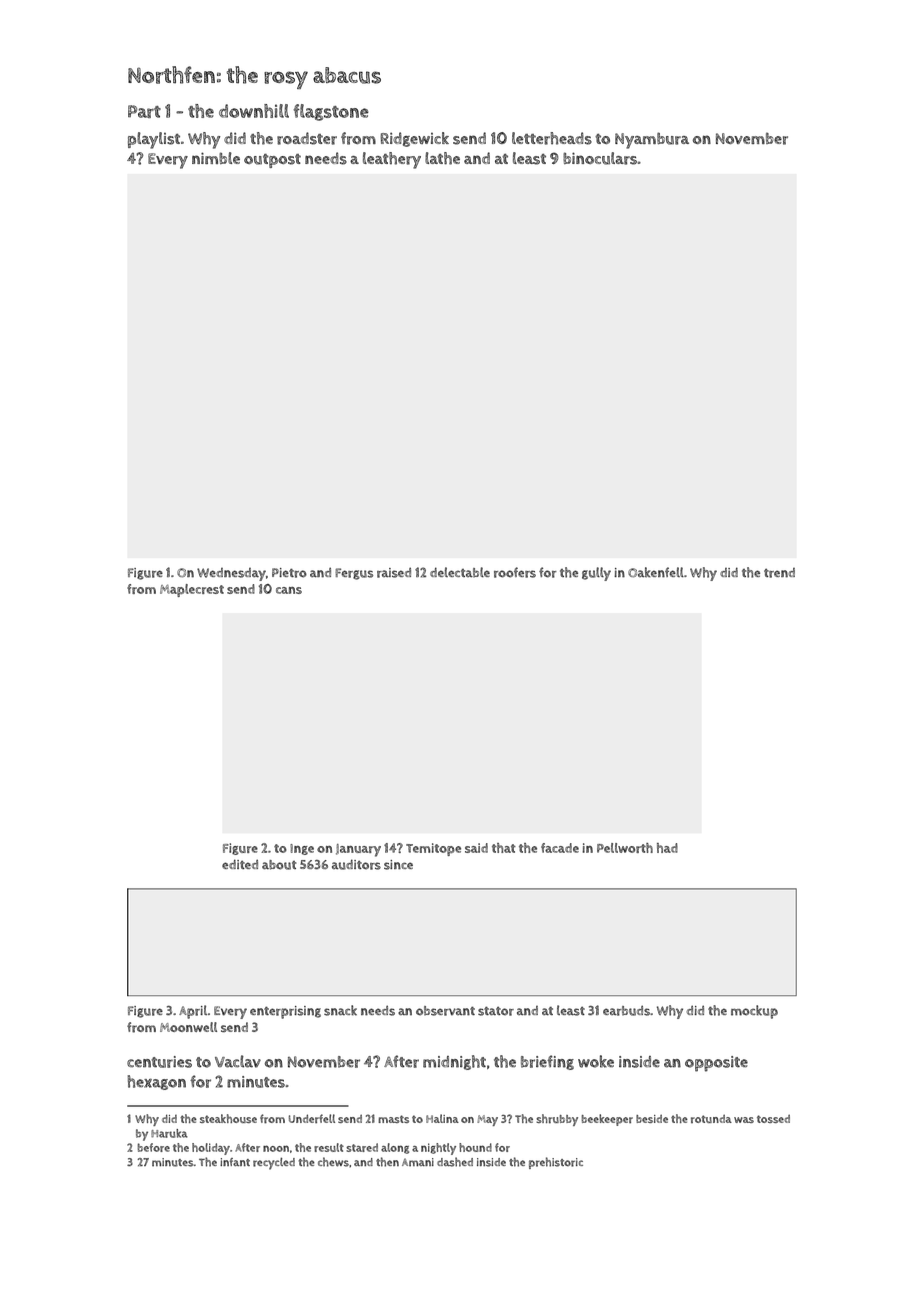 Image resolution: width=924 pixels, height=1314 pixels. I want to click on prehistoric, so click(556, 1163).
